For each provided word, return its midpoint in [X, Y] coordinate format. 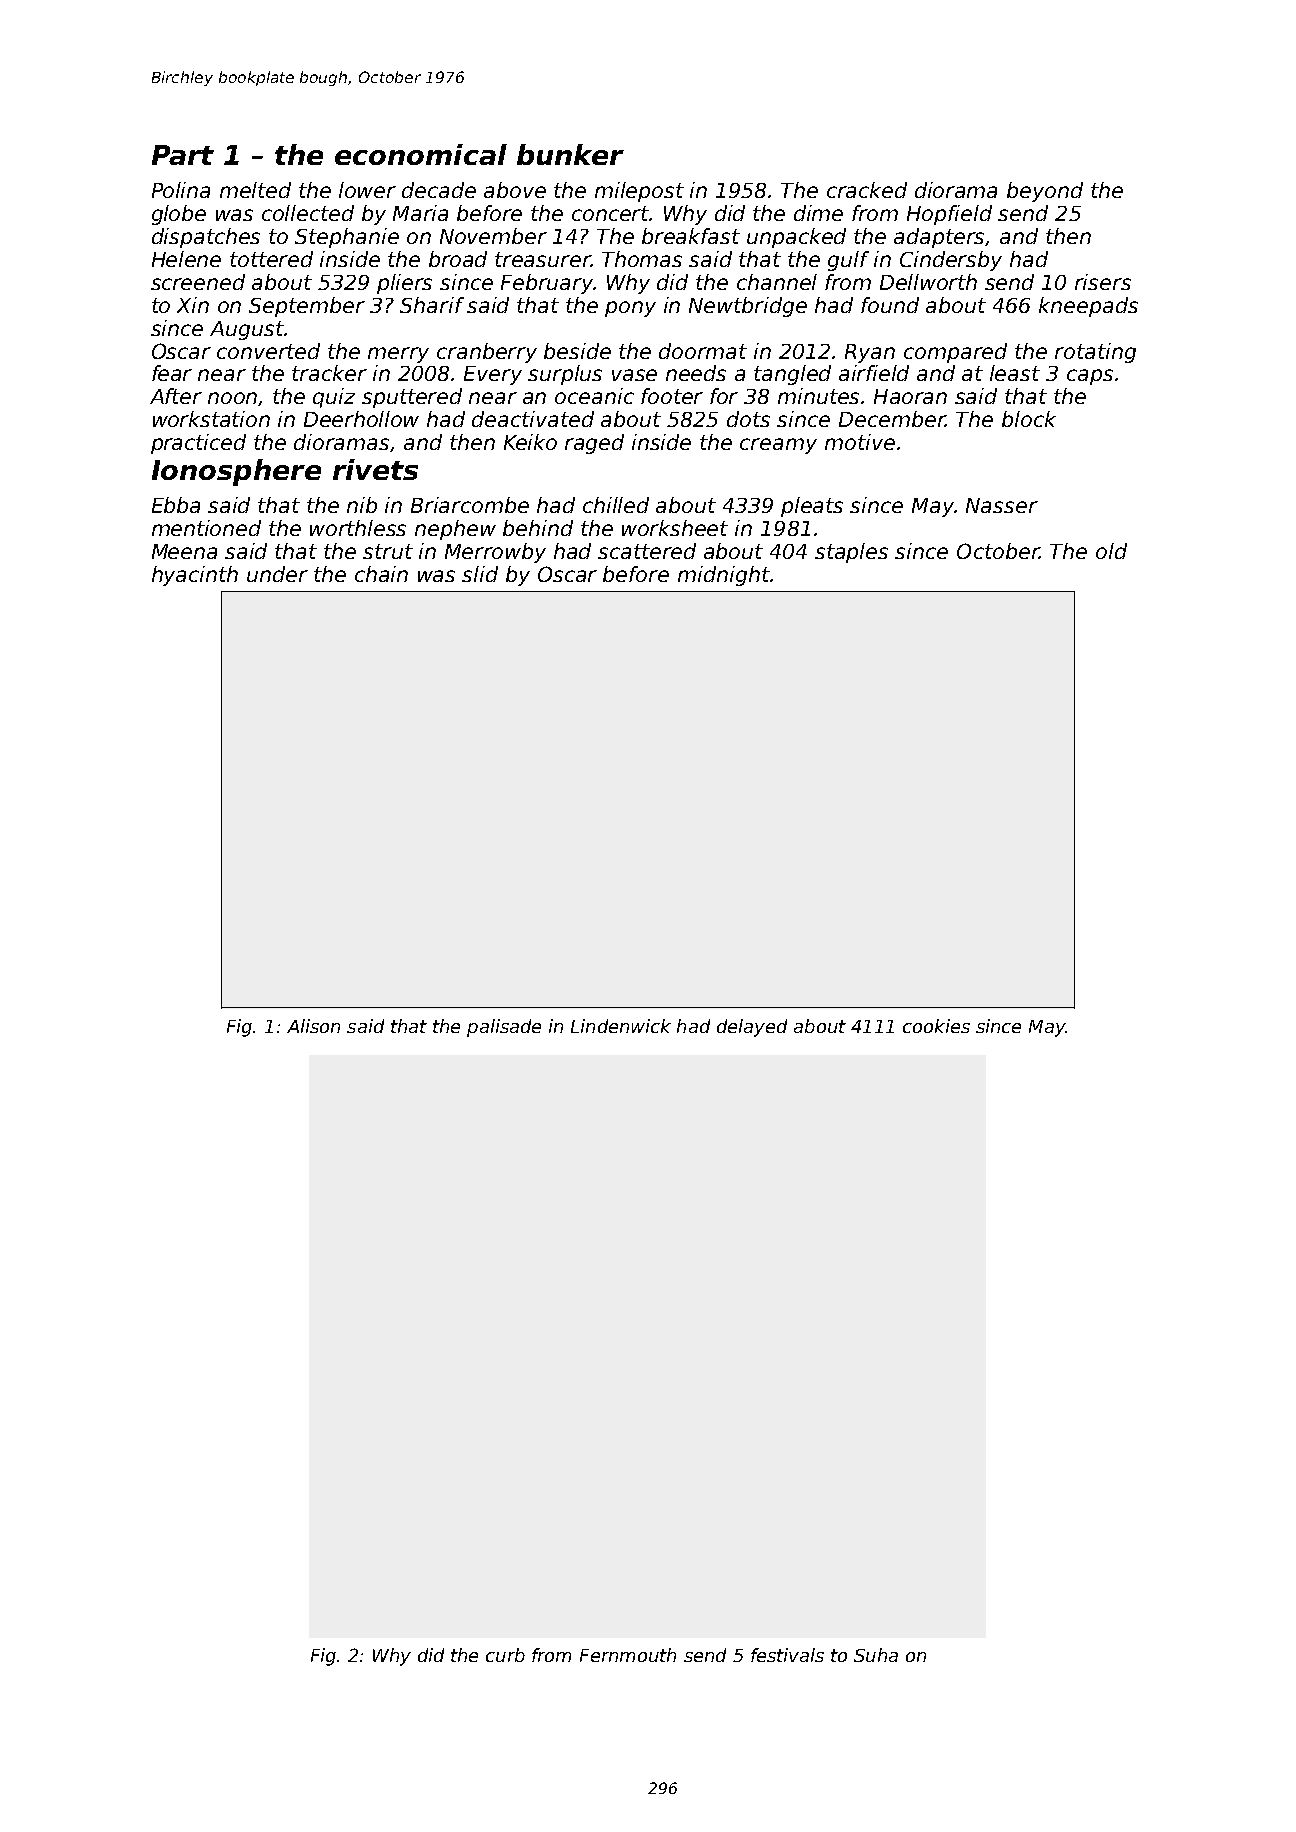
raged [594, 444]
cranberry [487, 353]
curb [505, 1655]
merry [398, 355]
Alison [313, 1026]
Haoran [910, 396]
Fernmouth [628, 1655]
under [277, 574]
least [1015, 373]
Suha [876, 1655]
